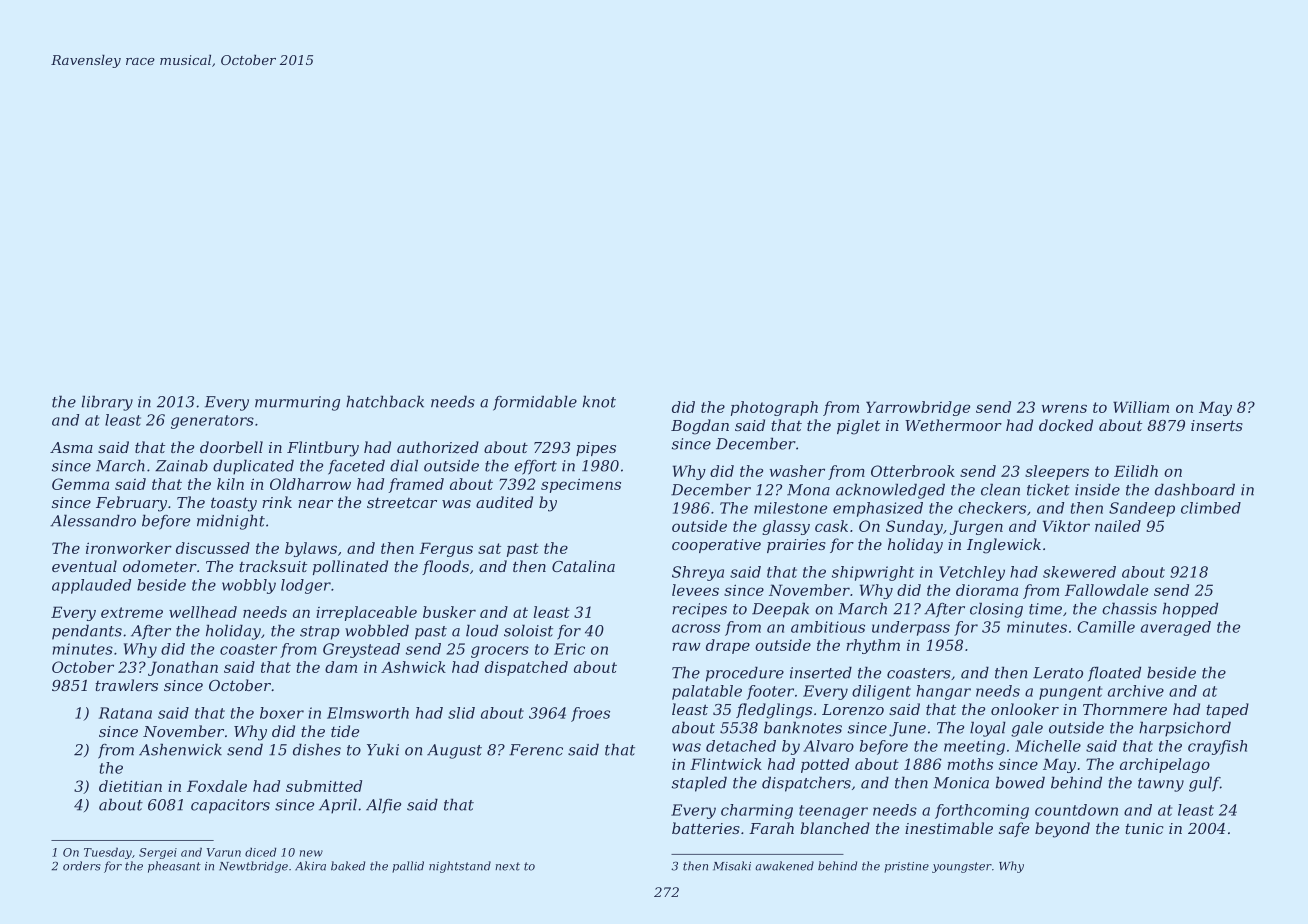 The image size is (1308, 924). I want to click on inserted, so click(821, 672).
